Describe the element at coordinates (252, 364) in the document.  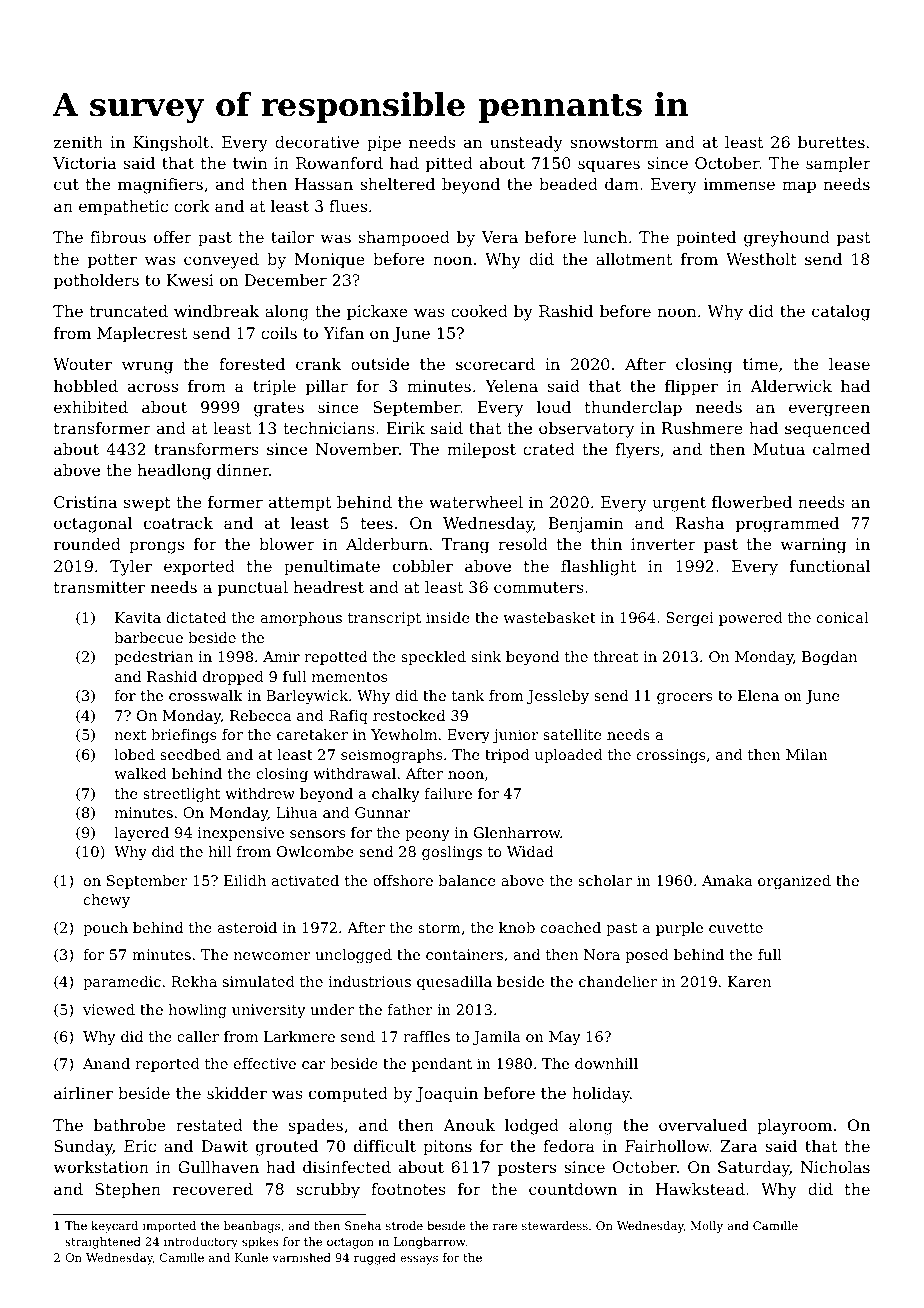
I see `forested` at that location.
